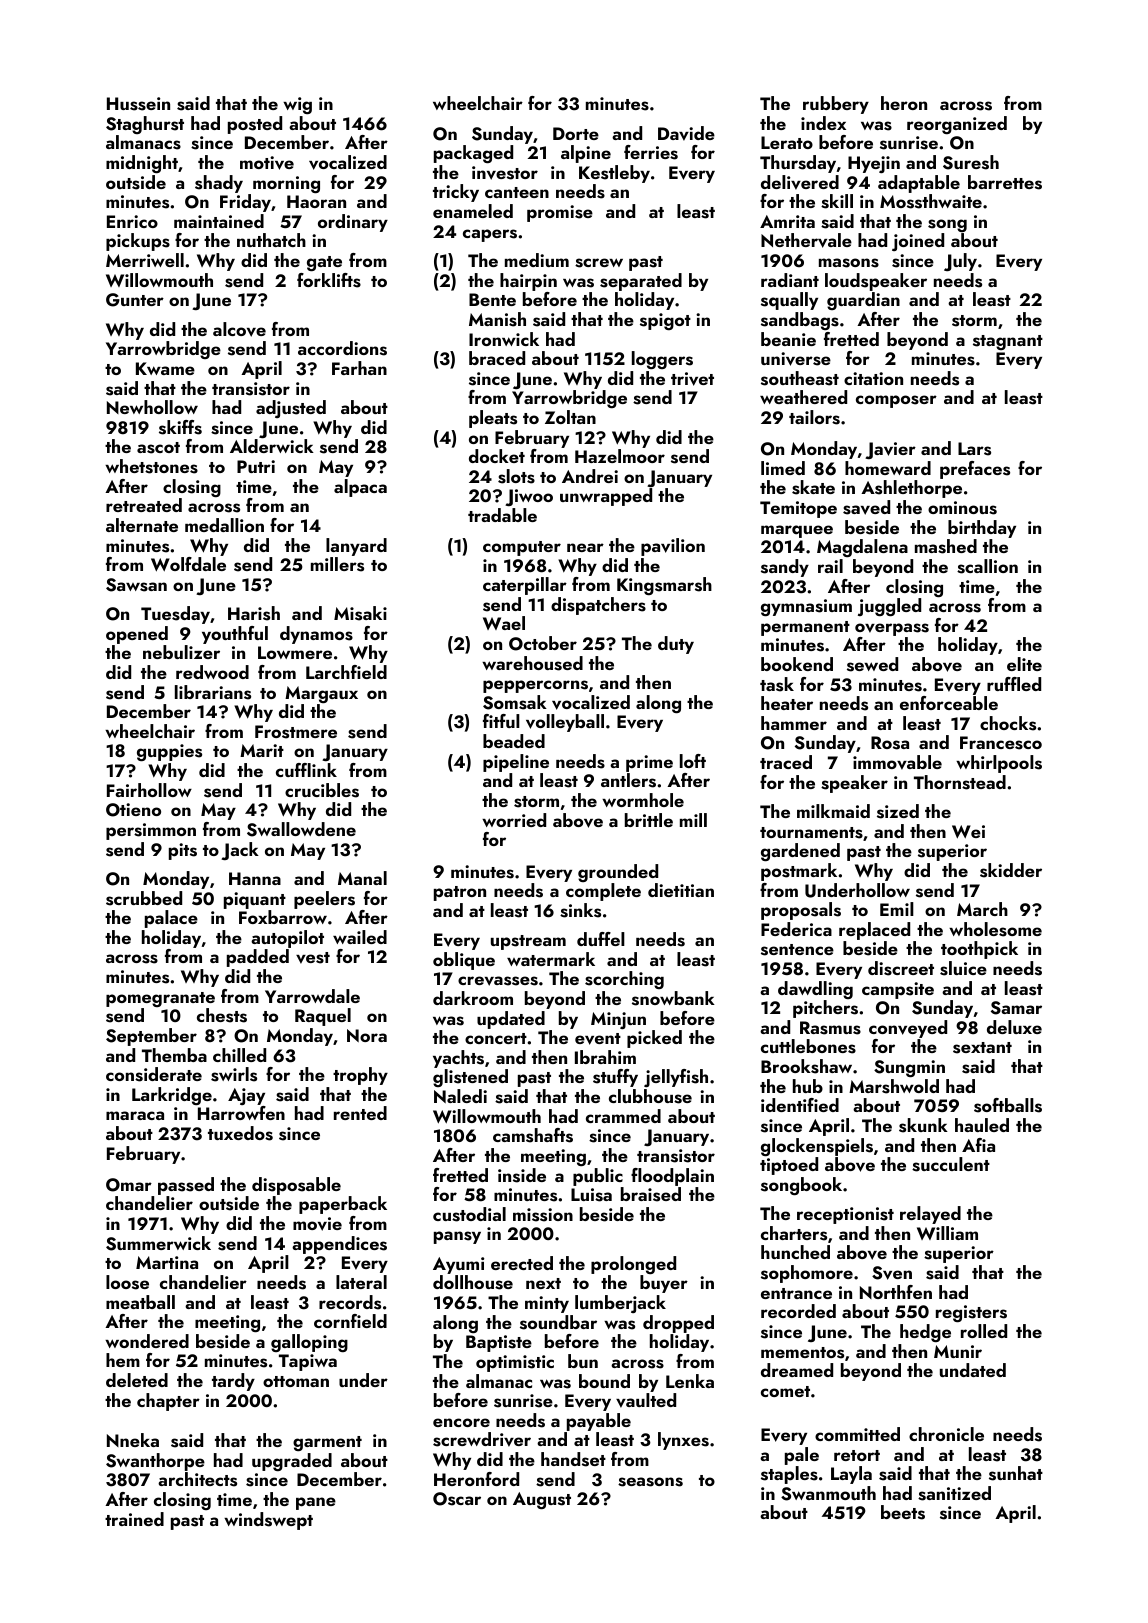 The image size is (1148, 1623). I want to click on persimmon, so click(151, 831).
